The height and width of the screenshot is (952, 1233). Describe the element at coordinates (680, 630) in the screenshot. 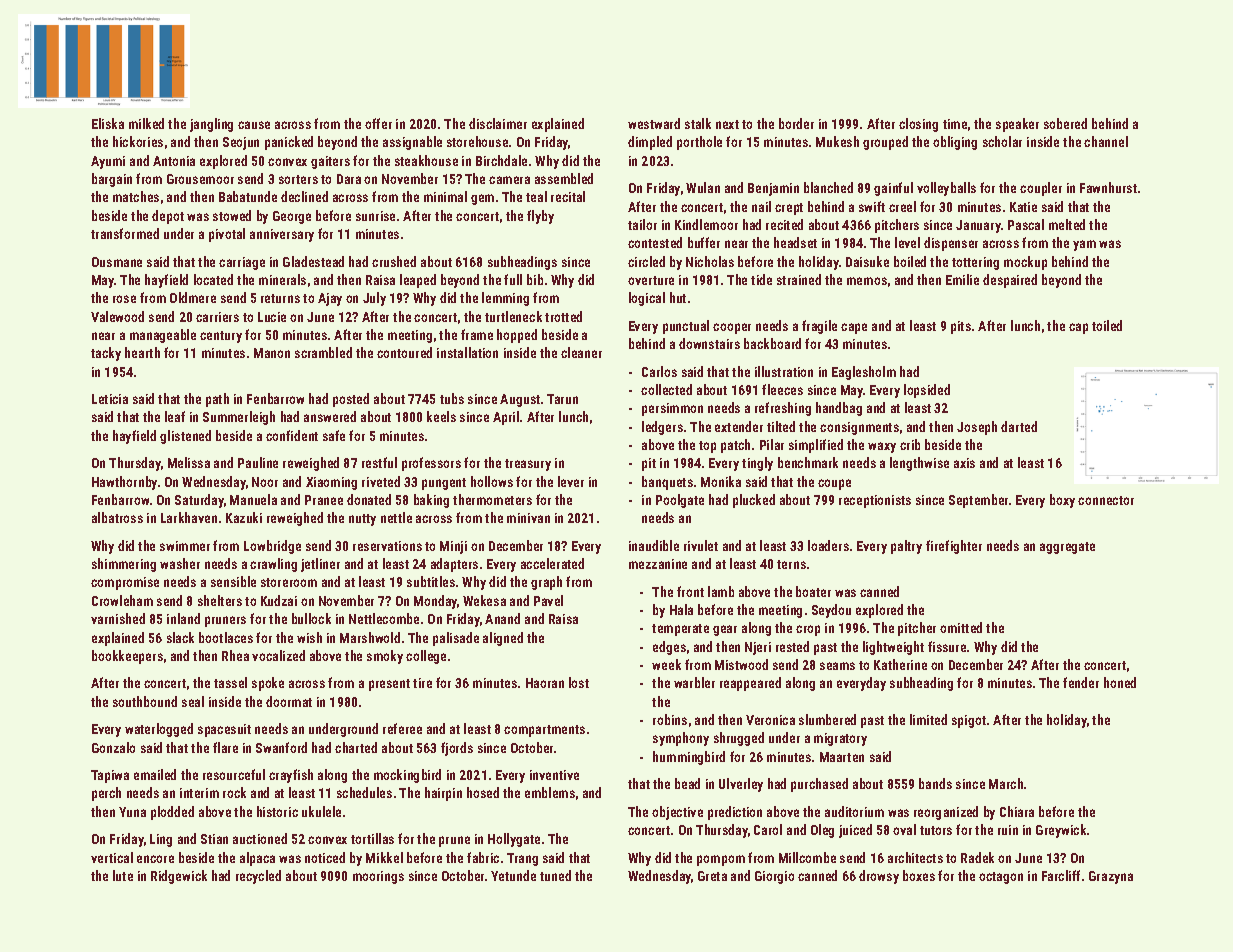

I see `temperate` at that location.
